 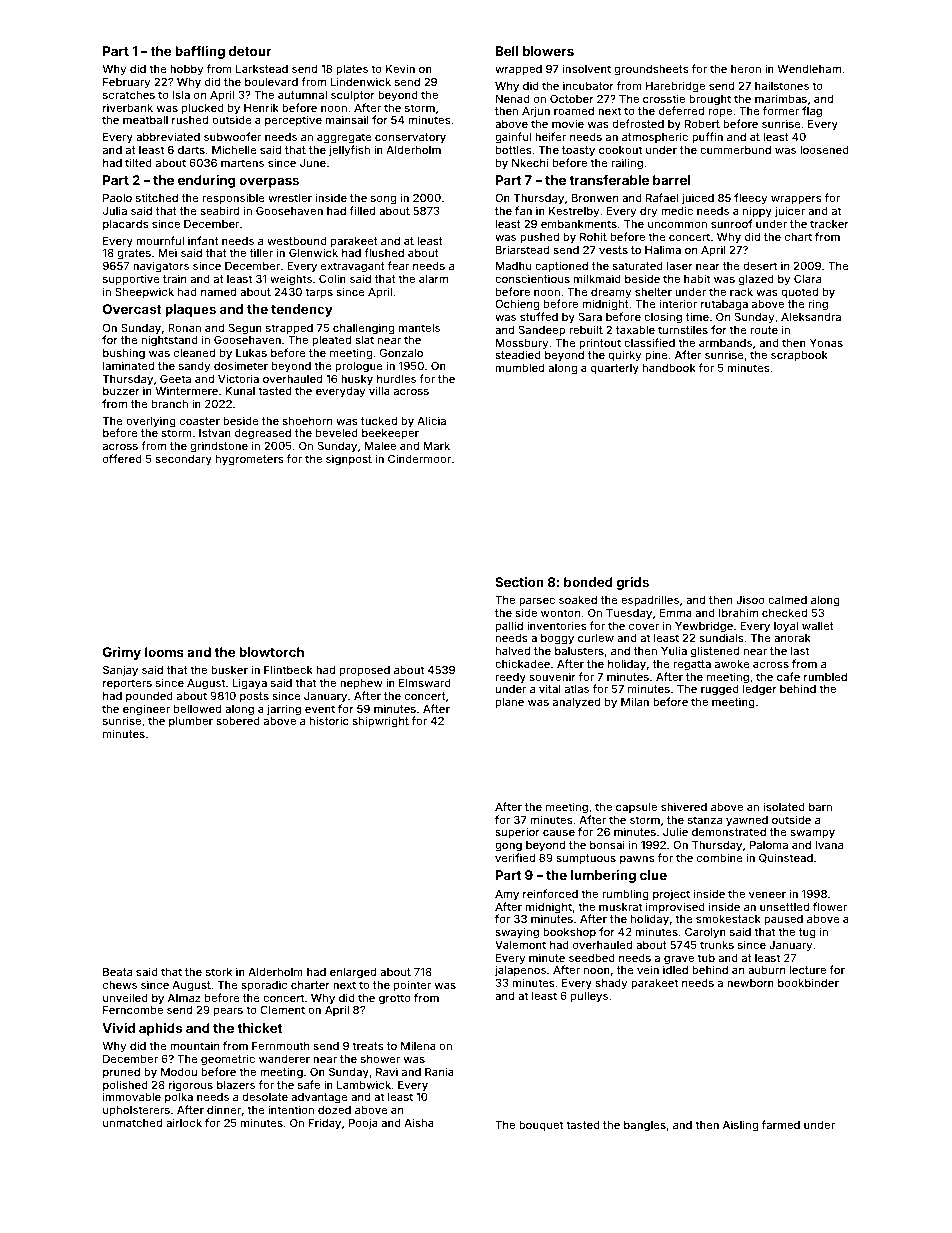 What do you see at coordinates (576, 703) in the screenshot?
I see `analyzed` at bounding box center [576, 703].
